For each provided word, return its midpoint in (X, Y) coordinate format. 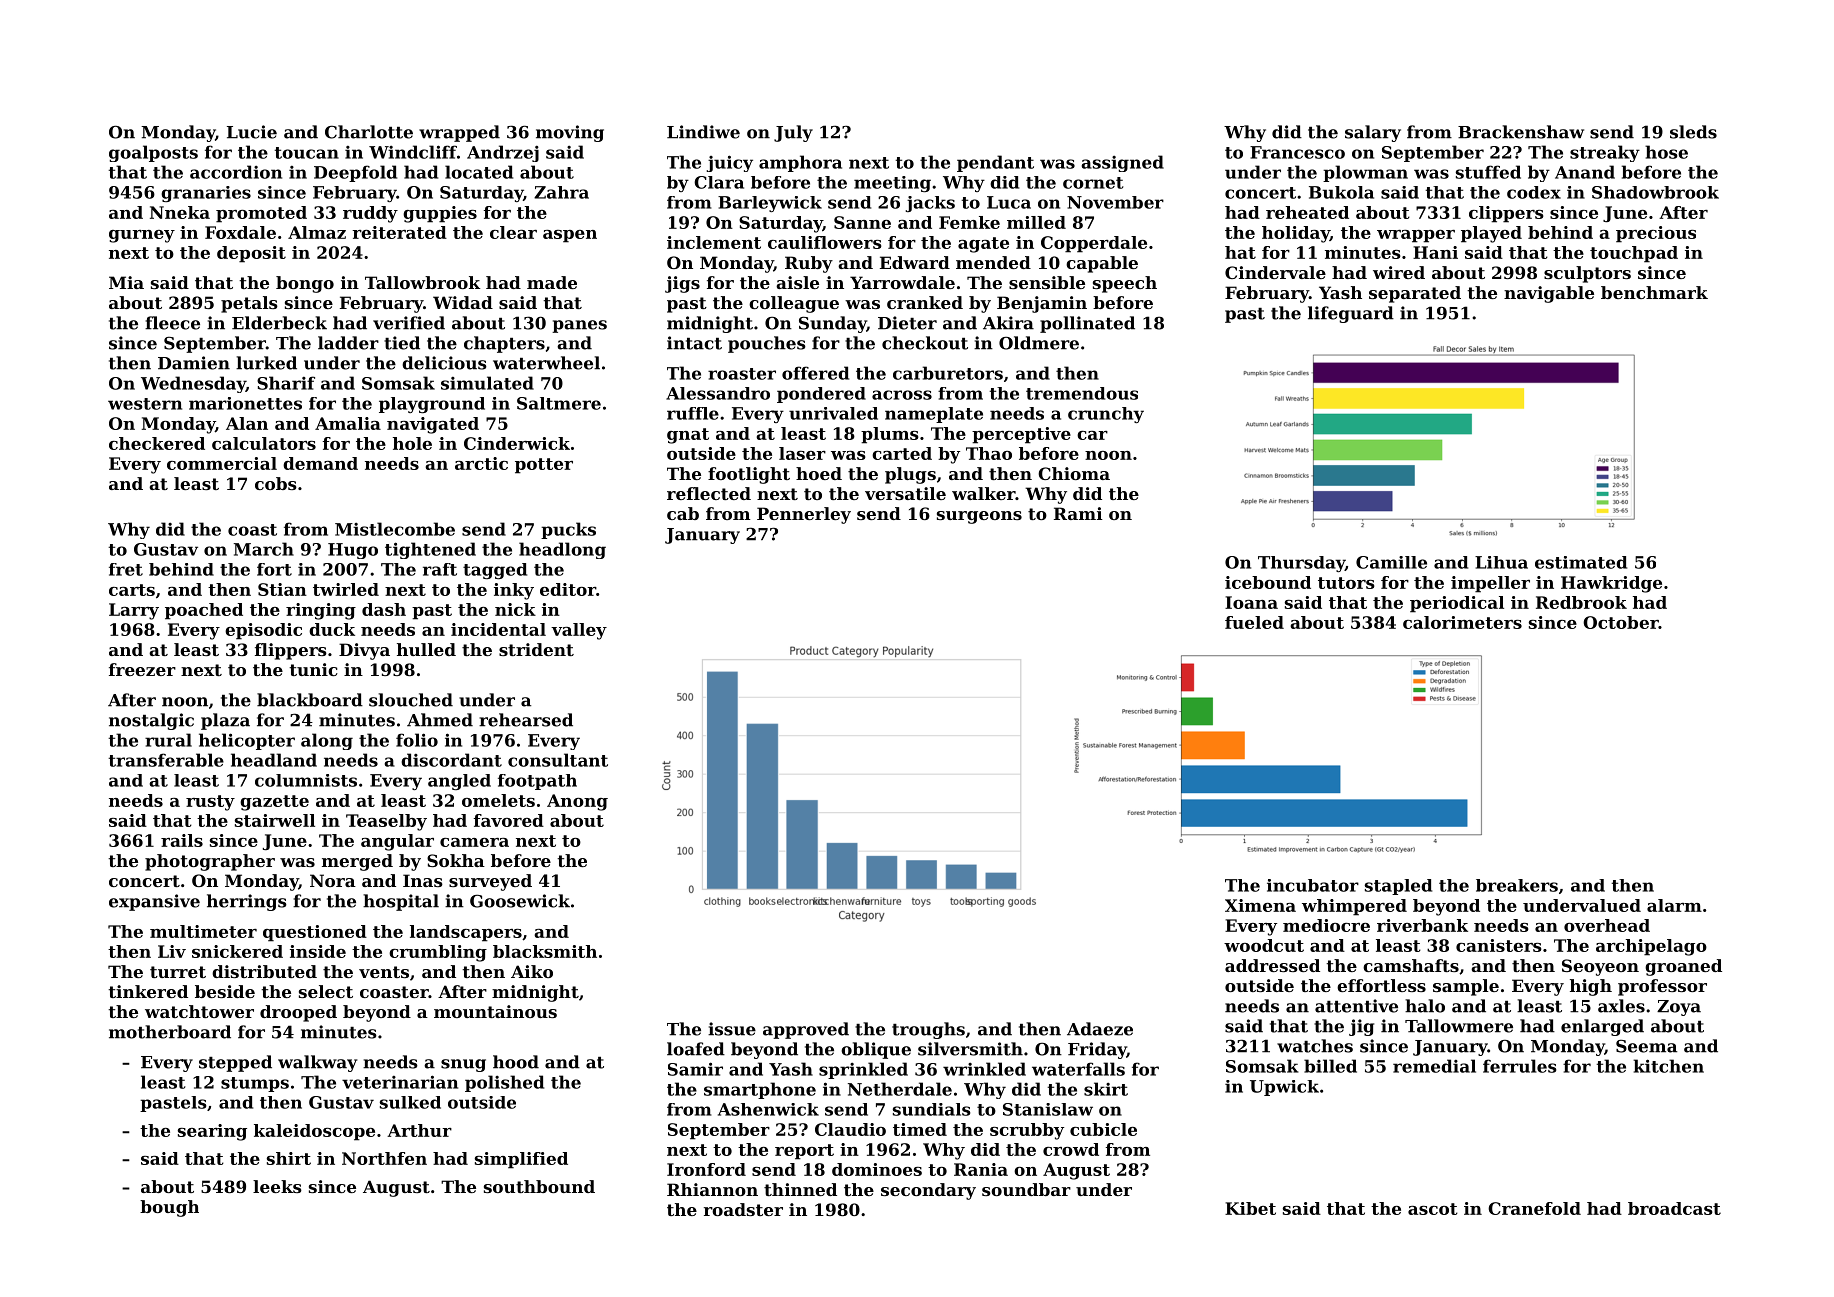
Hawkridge (1611, 584)
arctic (481, 463)
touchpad (1634, 254)
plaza (225, 721)
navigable (1549, 294)
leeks (277, 1186)
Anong (577, 802)
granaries (206, 194)
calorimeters (1462, 622)
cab (683, 513)
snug (463, 1065)
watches (1315, 1046)
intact (694, 343)
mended (993, 262)
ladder (348, 343)
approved (806, 1030)
